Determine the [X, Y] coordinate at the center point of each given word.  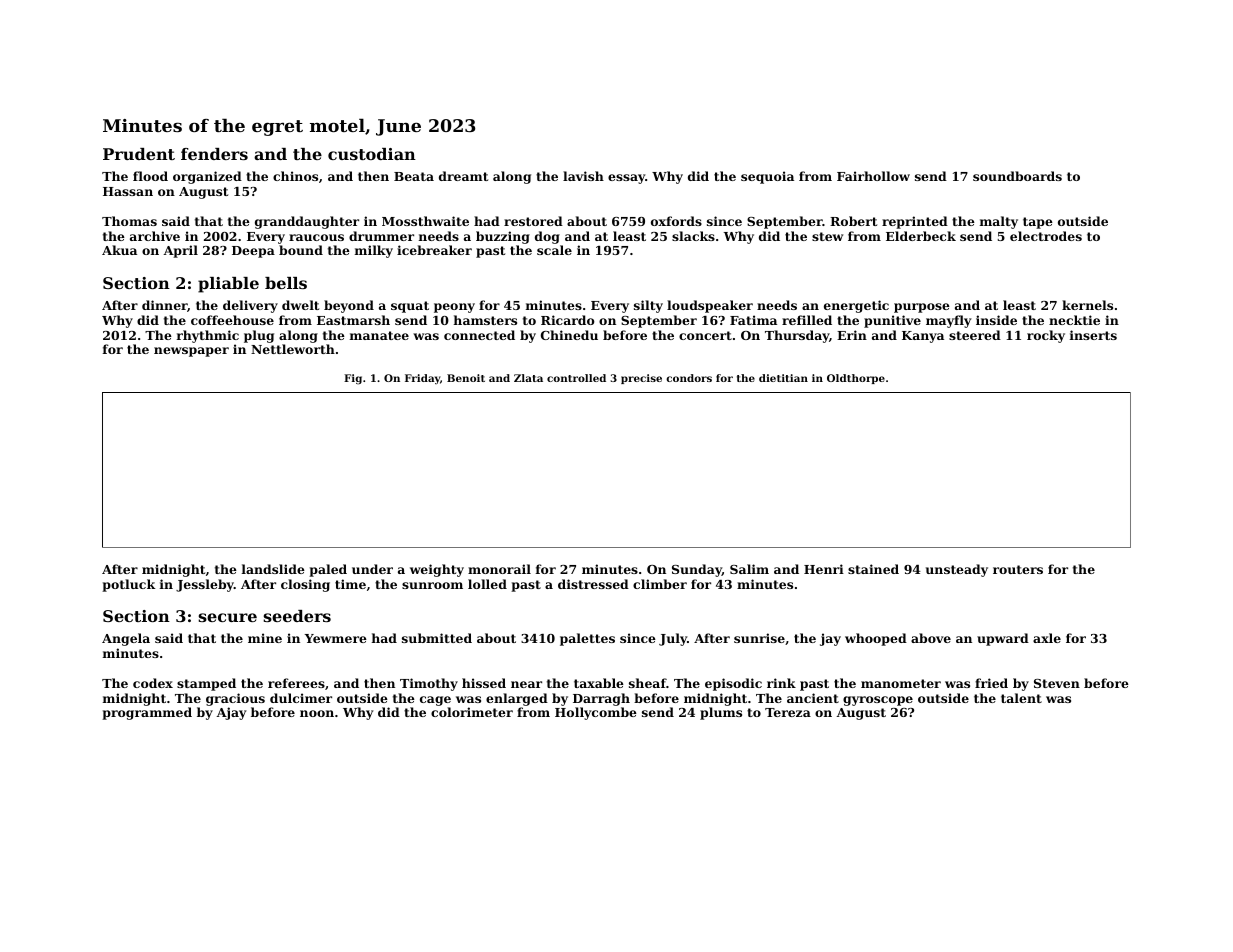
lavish [583, 176]
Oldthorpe [856, 379]
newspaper [191, 352]
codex [153, 683]
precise [641, 379]
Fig [353, 379]
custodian [372, 154]
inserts [1093, 335]
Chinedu [569, 335]
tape [1038, 223]
